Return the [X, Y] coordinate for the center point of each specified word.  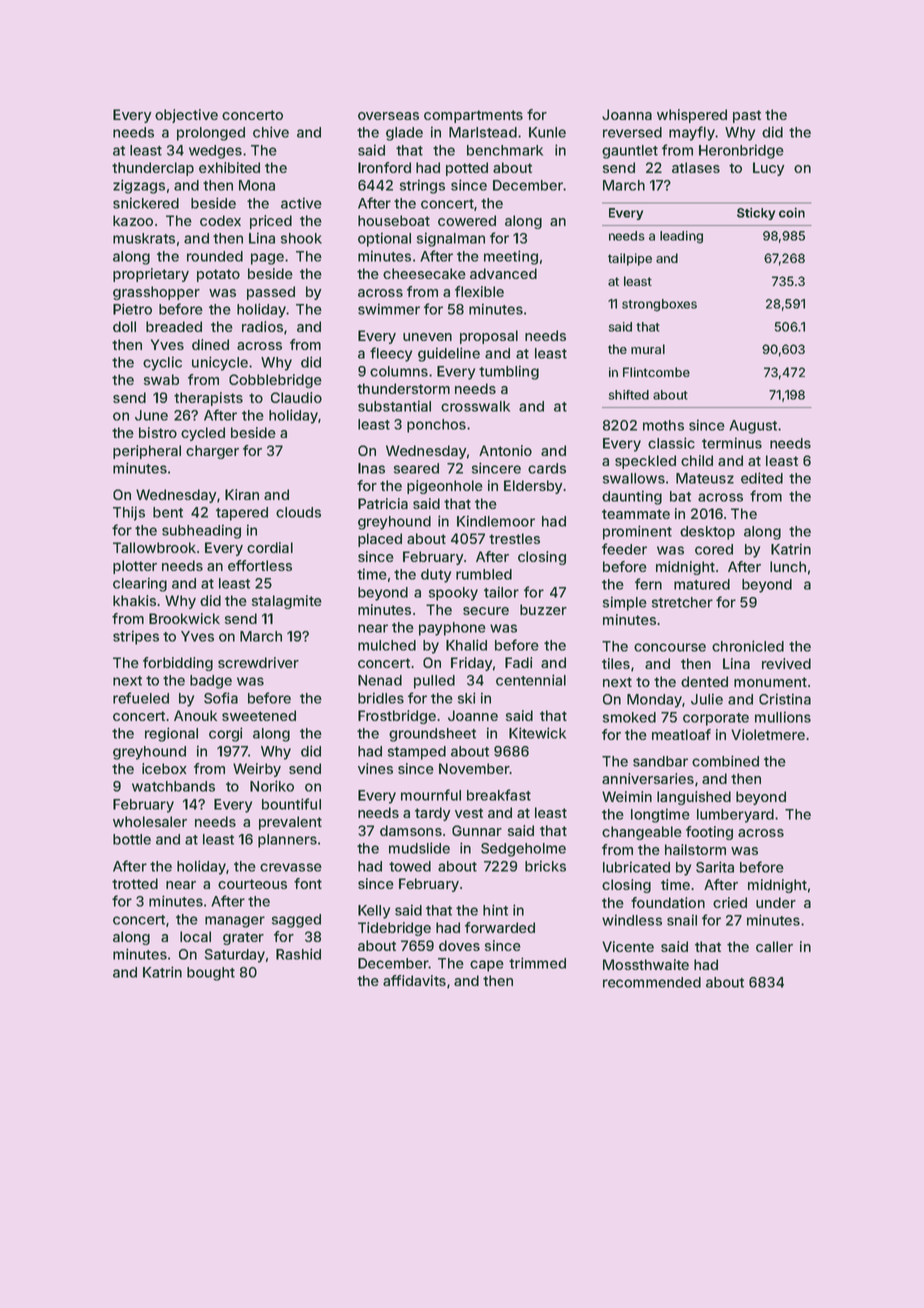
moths [663, 425]
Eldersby [533, 487]
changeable [642, 833]
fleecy [391, 354]
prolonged [211, 134]
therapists [208, 399]
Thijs [129, 513]
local [195, 936]
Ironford [384, 167]
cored [714, 549]
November [474, 768]
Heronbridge [741, 151]
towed [410, 866]
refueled [141, 698]
